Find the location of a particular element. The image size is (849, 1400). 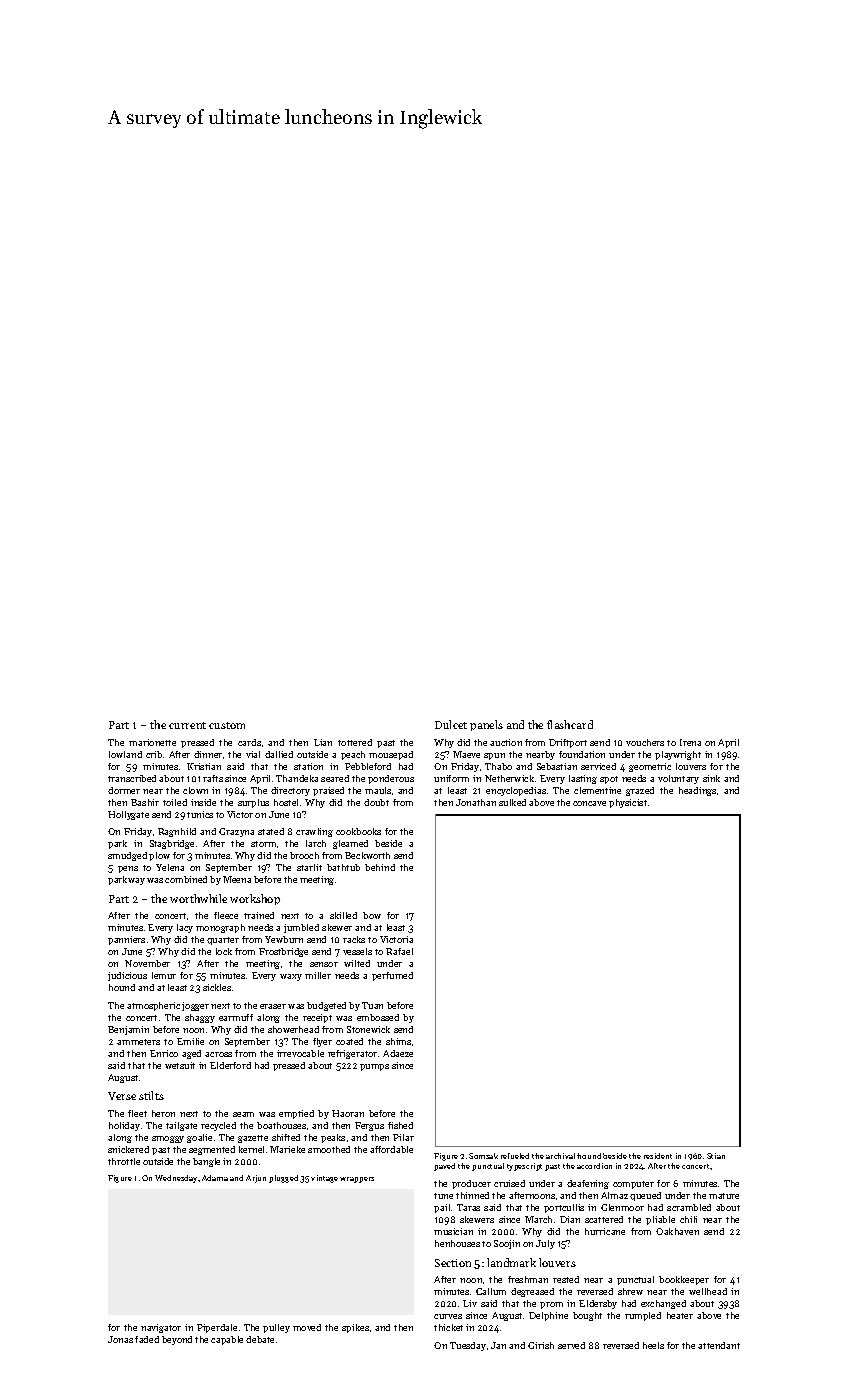

Maeve is located at coordinates (466, 754).
